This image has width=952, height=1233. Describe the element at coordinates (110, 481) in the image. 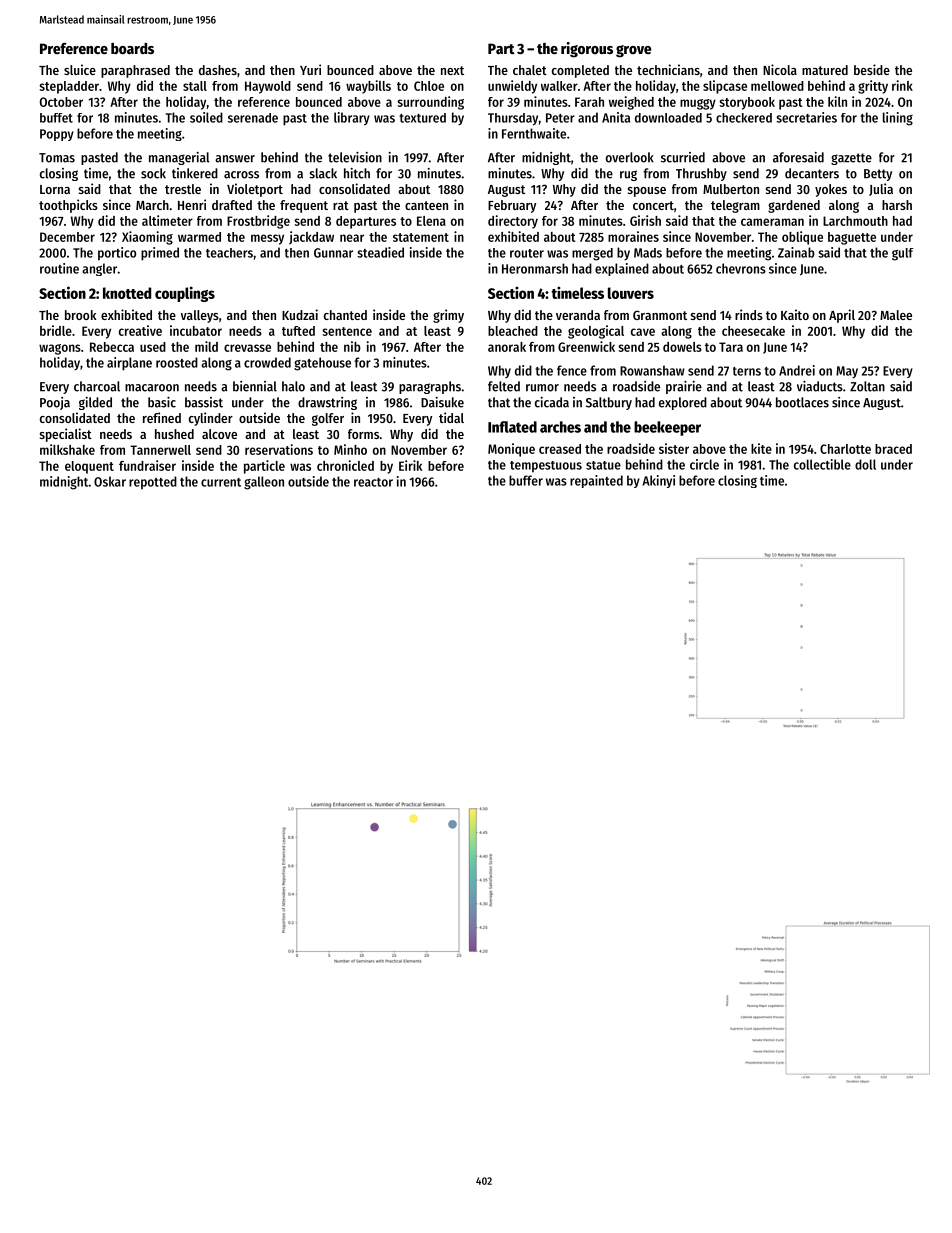

I see `Oskar` at that location.
